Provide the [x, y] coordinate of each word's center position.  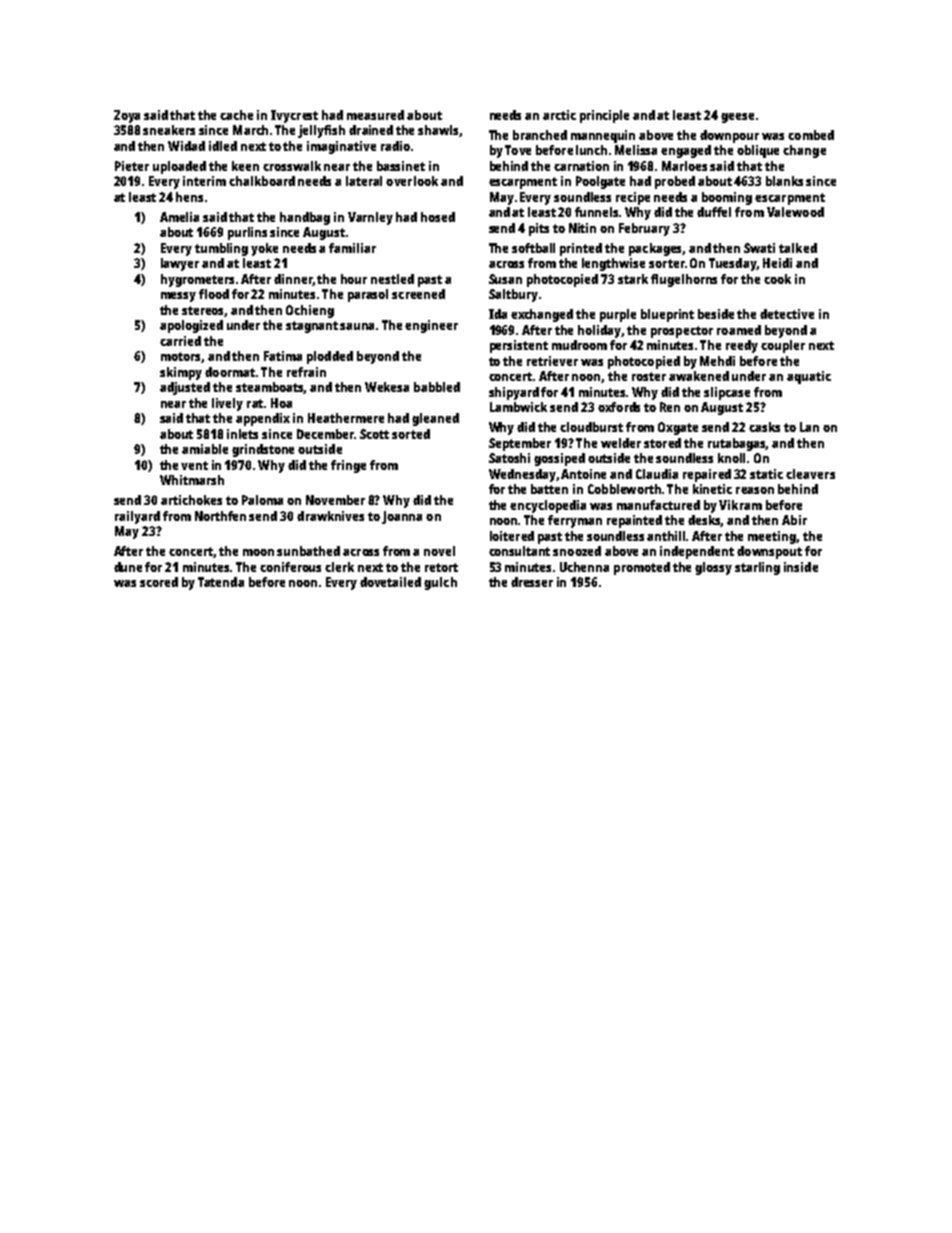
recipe [633, 198]
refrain [306, 372]
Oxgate [678, 428]
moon [258, 552]
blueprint [667, 315]
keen [245, 166]
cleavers [810, 474]
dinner [293, 280]
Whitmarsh [192, 480]
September [520, 444]
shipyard [514, 393]
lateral [364, 181]
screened [418, 294]
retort [441, 567]
